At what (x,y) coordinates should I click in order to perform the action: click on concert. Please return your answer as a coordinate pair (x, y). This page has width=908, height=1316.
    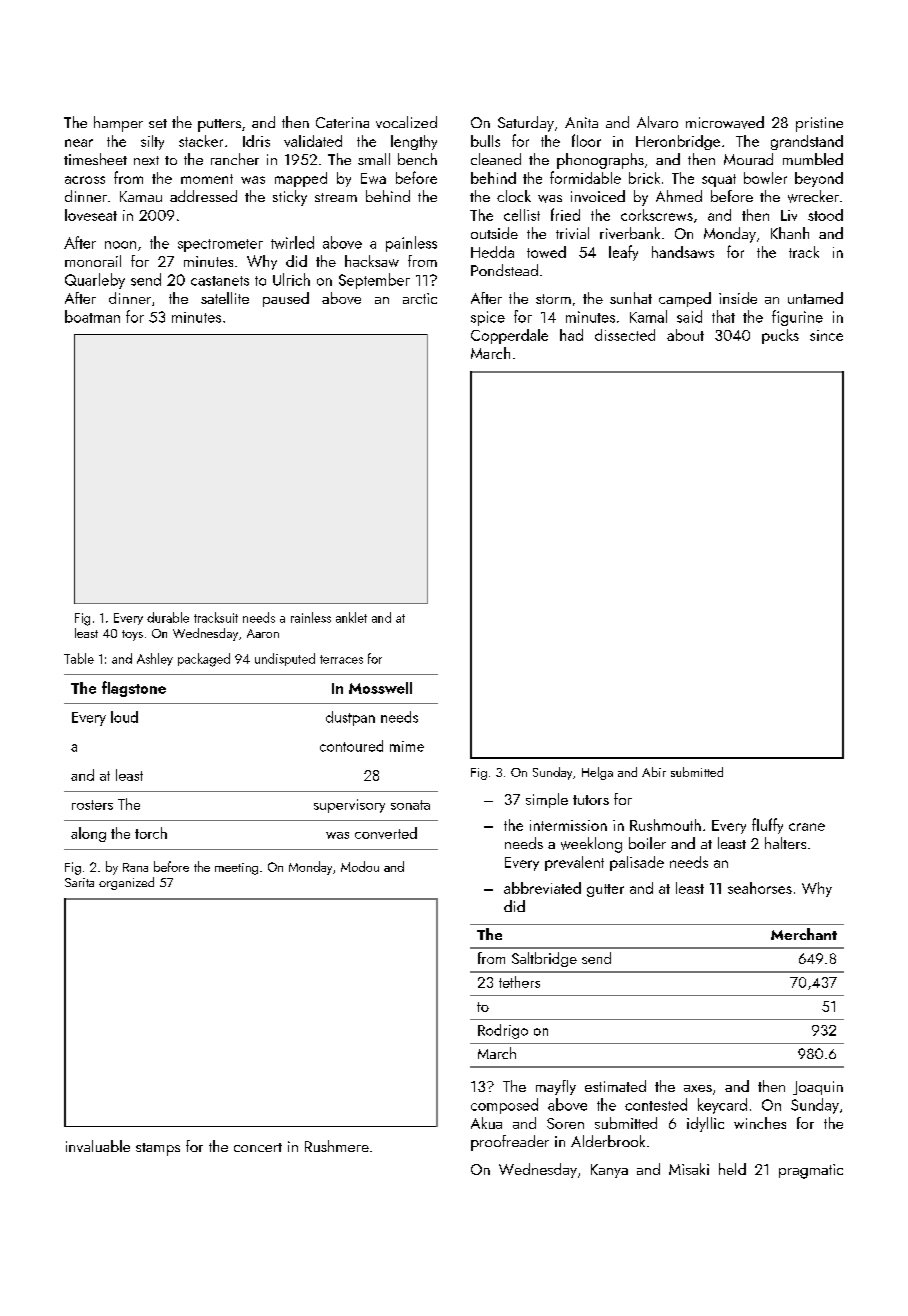
    Looking at the image, I should click on (258, 1147).
